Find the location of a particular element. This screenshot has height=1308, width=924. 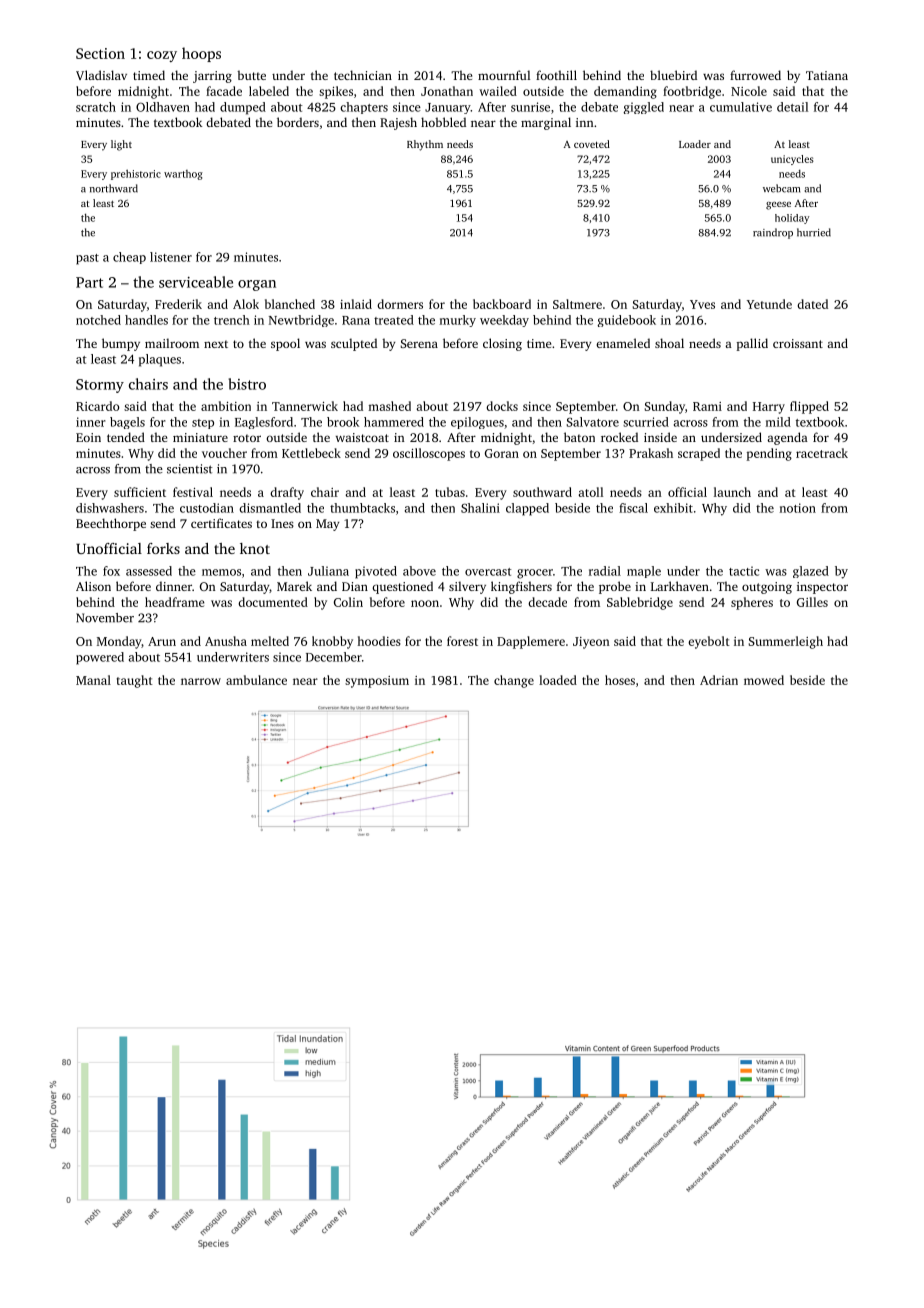

Manal is located at coordinates (93, 680).
